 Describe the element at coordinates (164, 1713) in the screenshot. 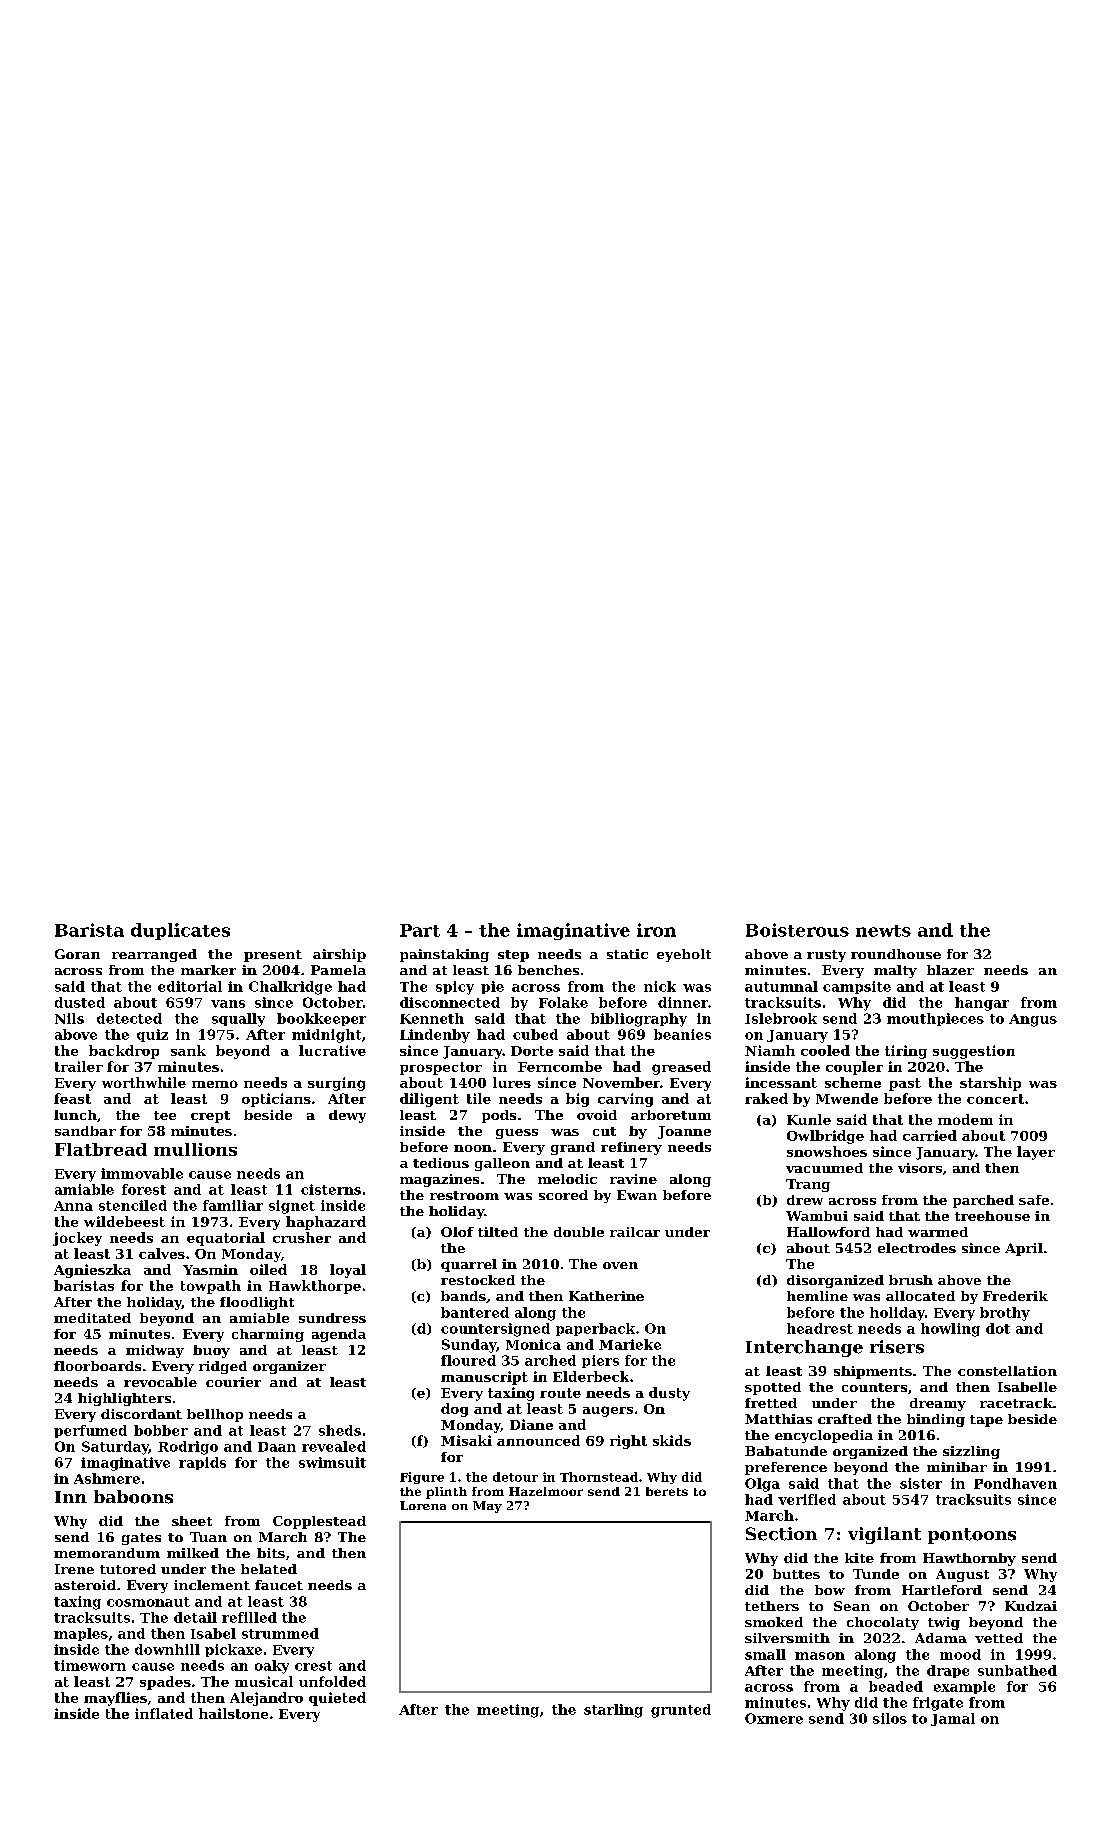

I see `inflated` at that location.
